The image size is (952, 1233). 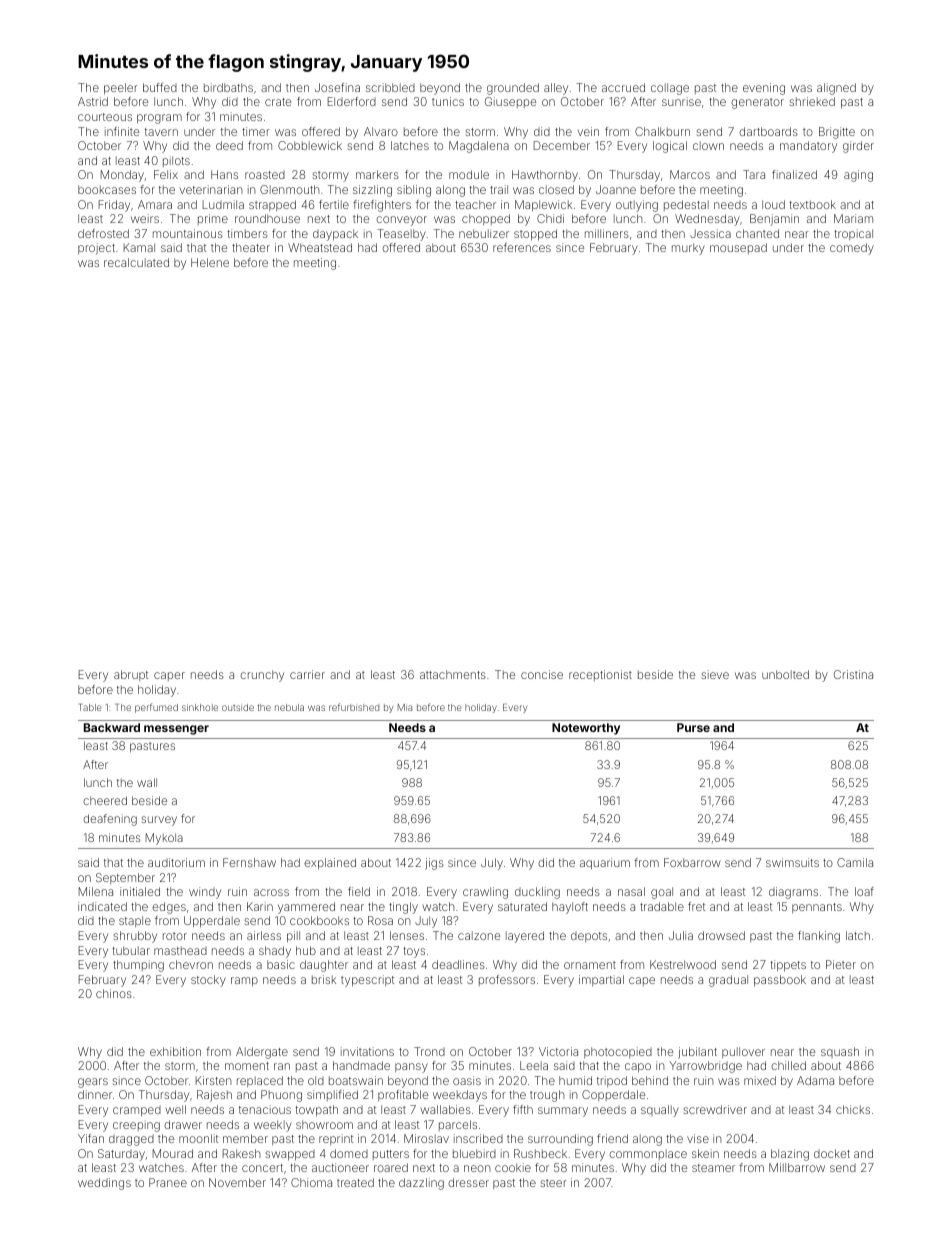 I want to click on Miroslav, so click(x=426, y=1138).
